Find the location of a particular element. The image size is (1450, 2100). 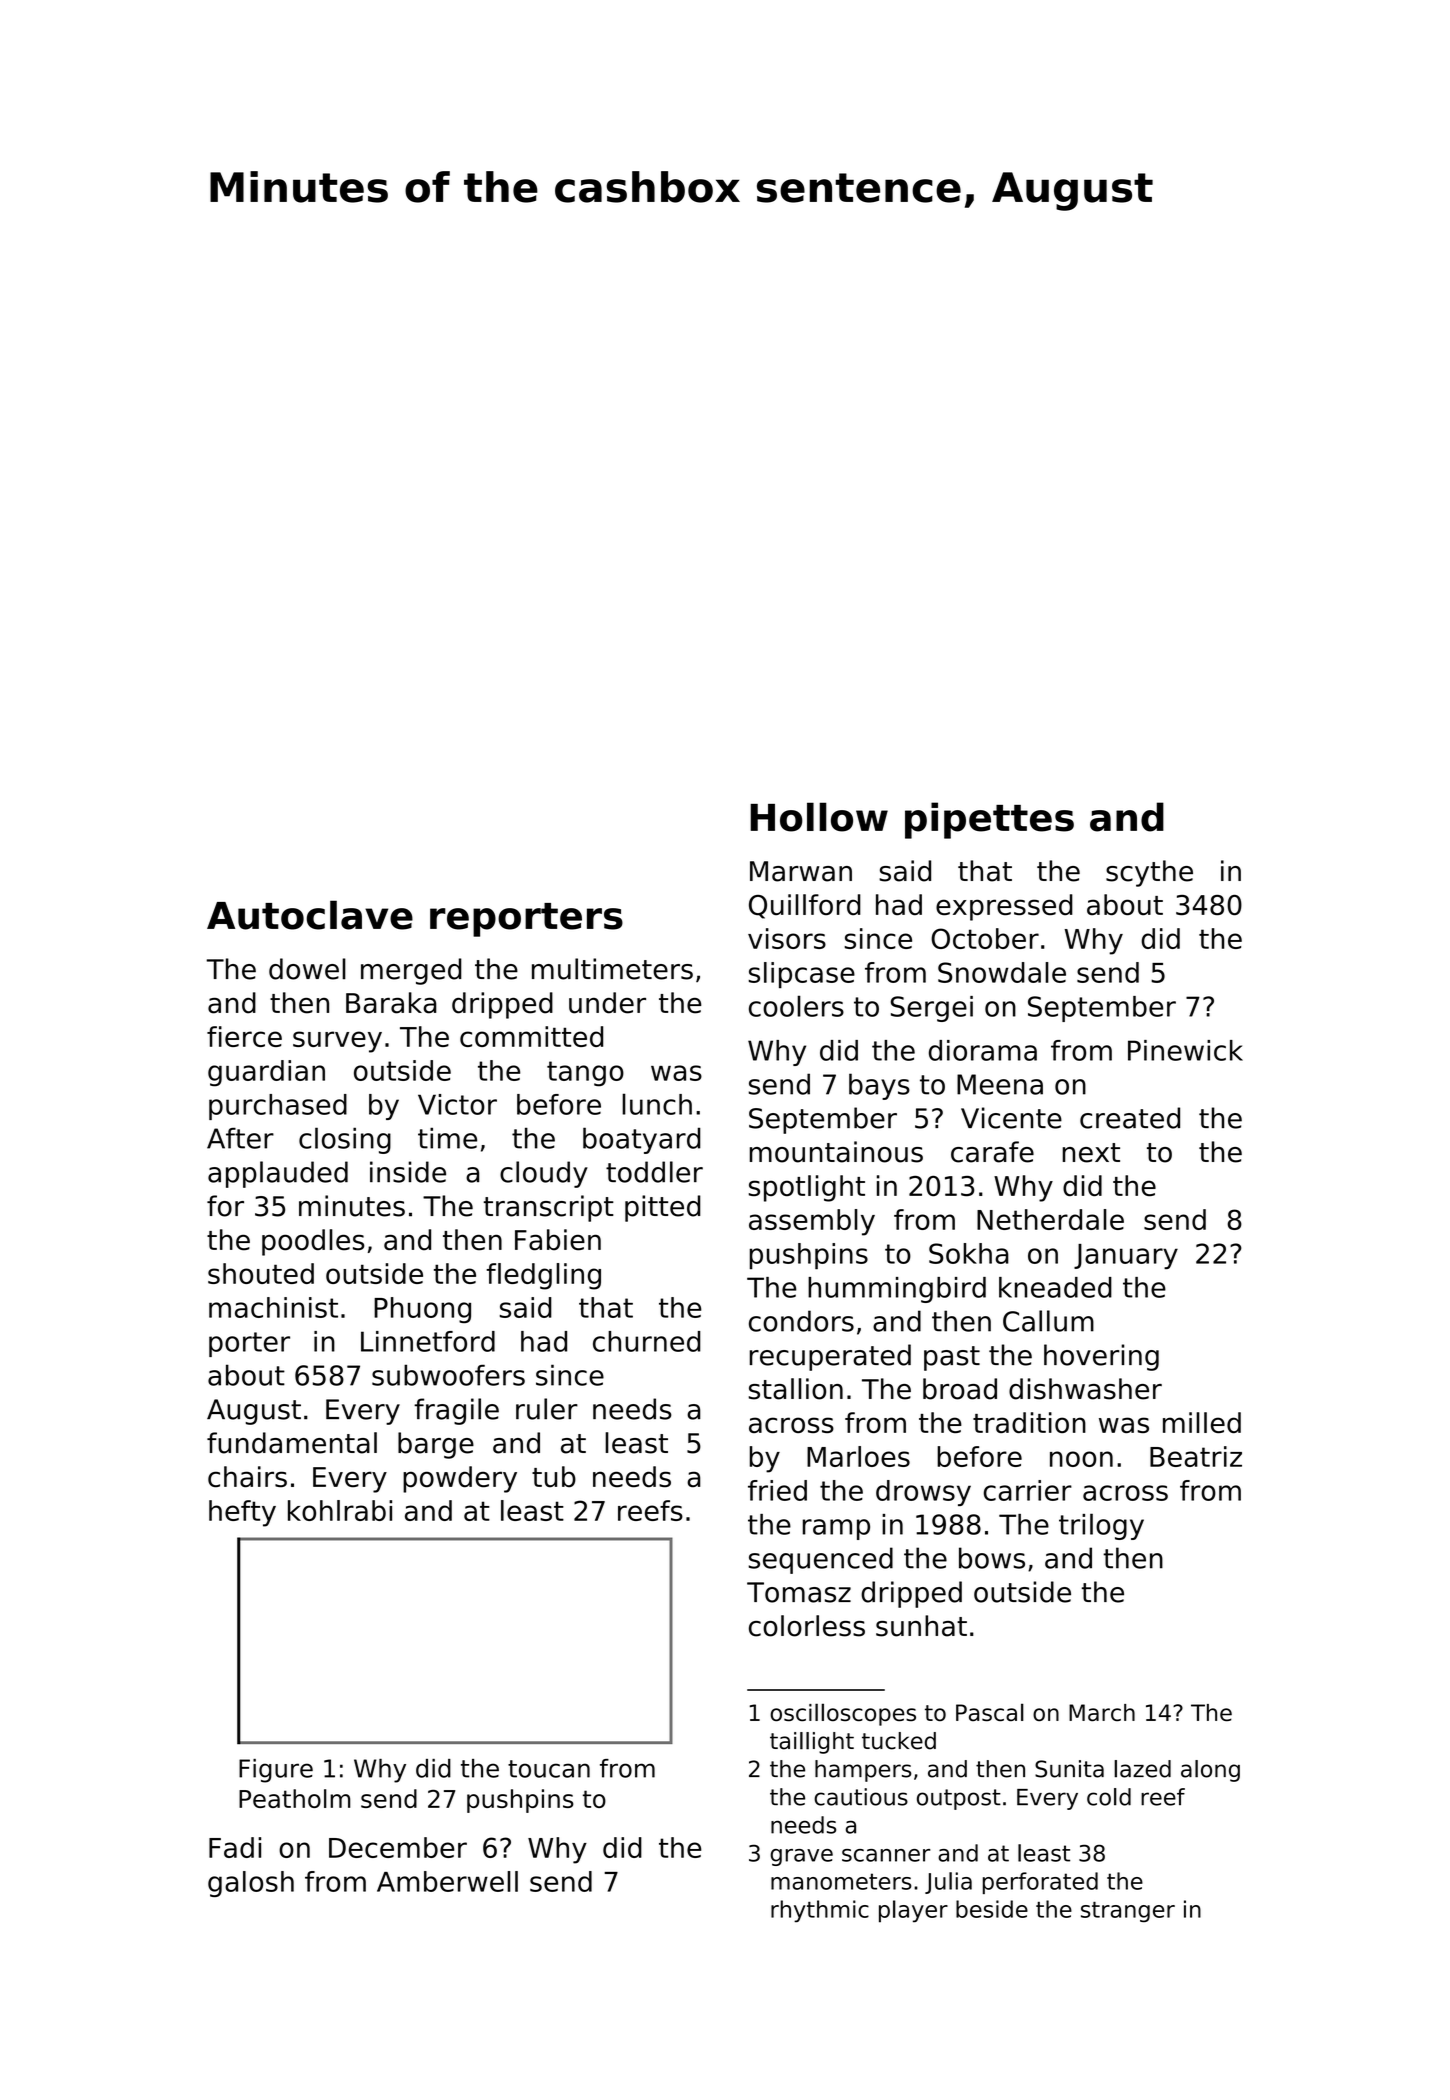

toucan is located at coordinates (549, 1769).
